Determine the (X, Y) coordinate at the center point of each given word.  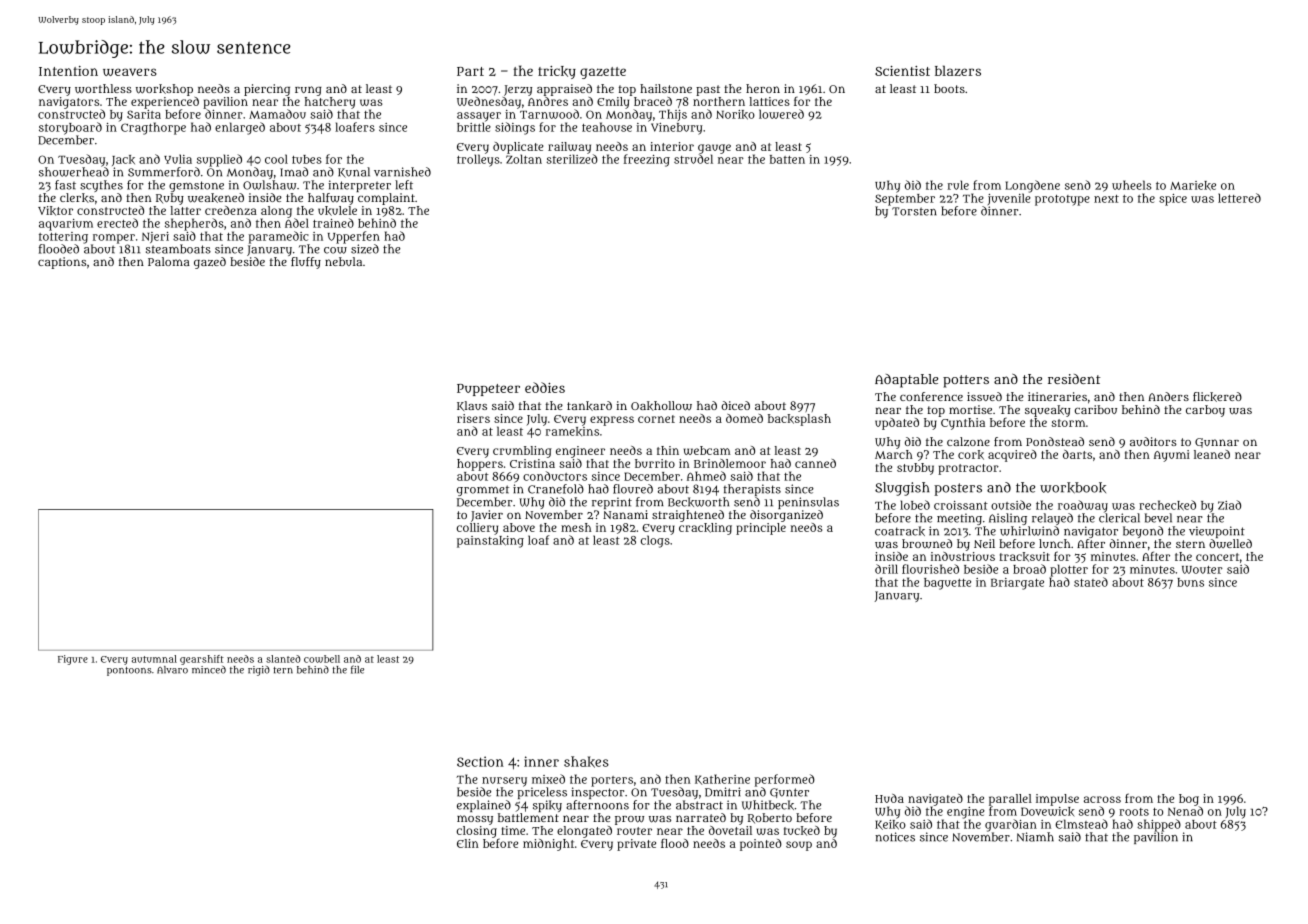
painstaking (490, 542)
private (636, 845)
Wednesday (489, 103)
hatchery (330, 103)
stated (1091, 582)
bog (1189, 800)
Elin (468, 843)
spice (1173, 200)
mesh (576, 527)
